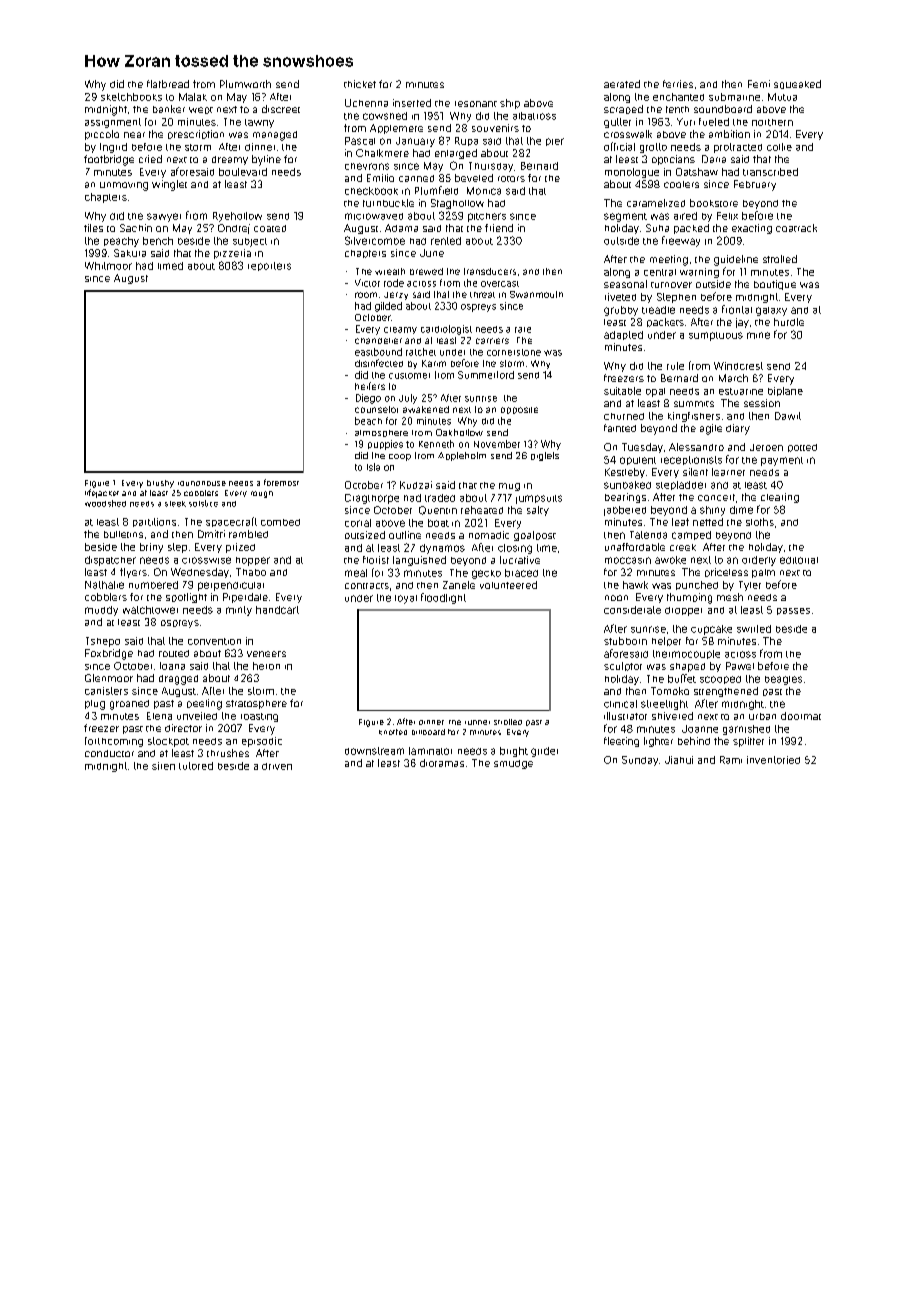 Image resolution: width=908 pixels, height=1316 pixels. I want to click on foremost, so click(281, 482).
